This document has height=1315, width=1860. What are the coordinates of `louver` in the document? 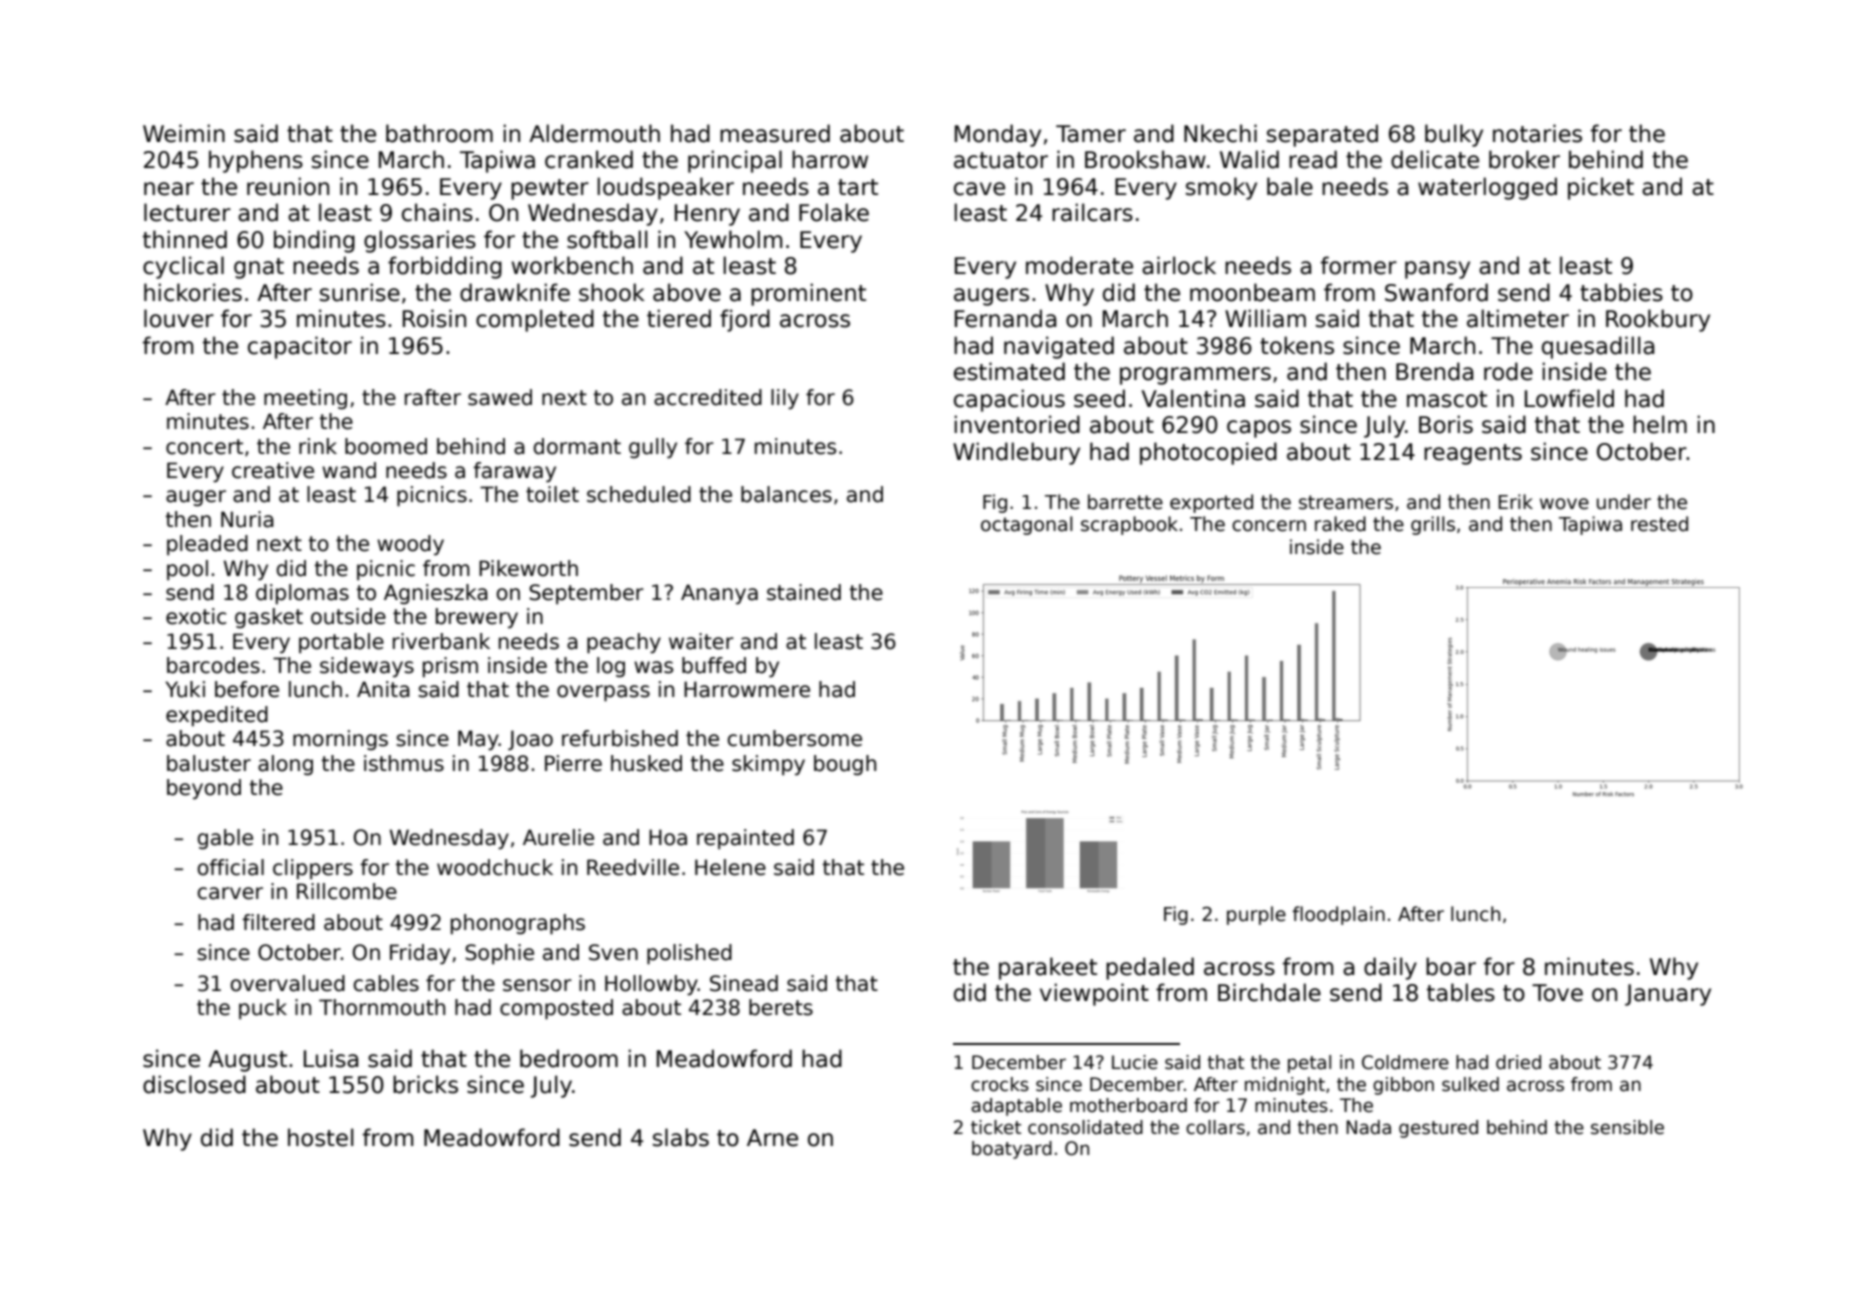 It's located at (179, 318).
